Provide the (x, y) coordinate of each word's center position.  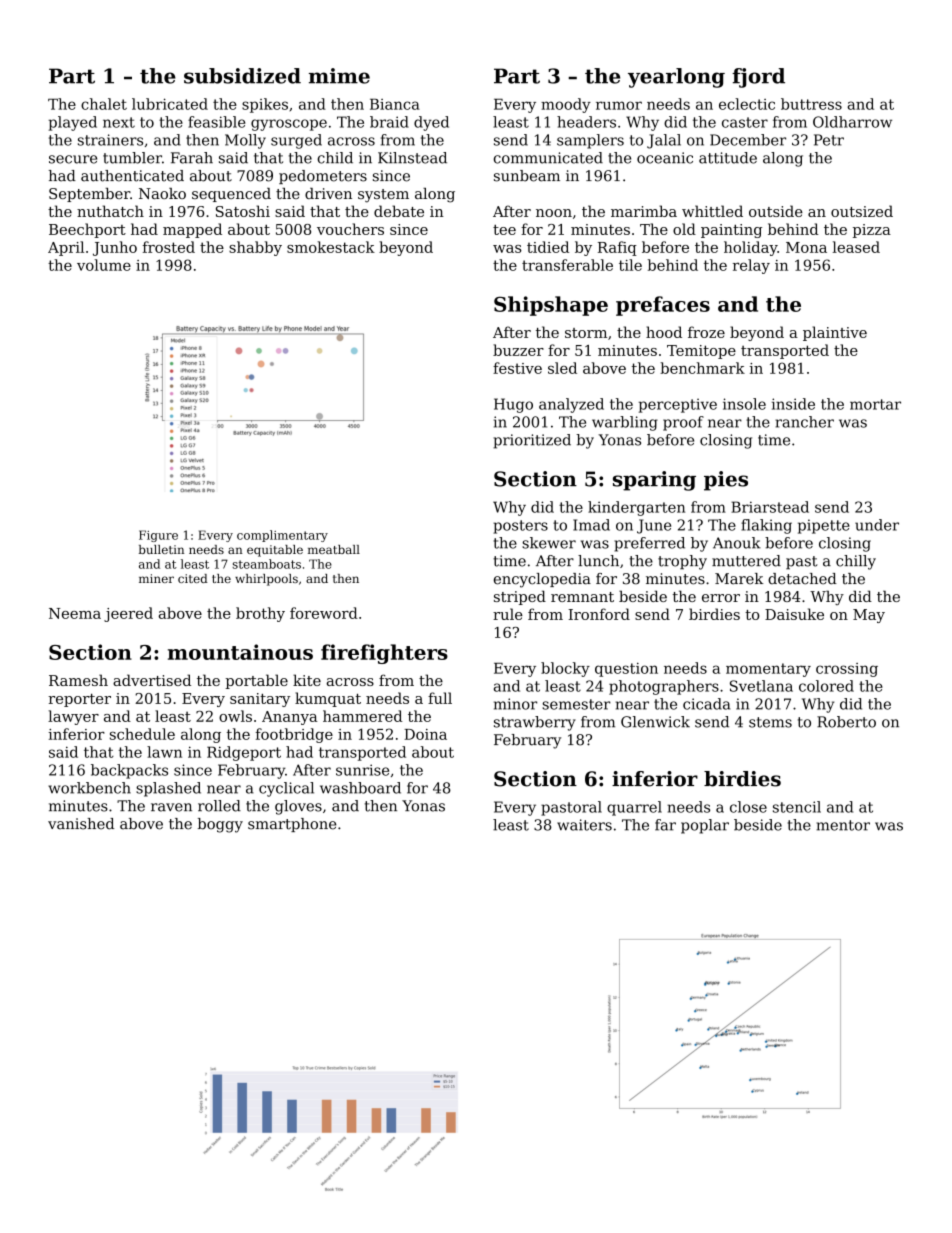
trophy (682, 562)
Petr (829, 140)
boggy (220, 825)
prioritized (532, 441)
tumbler (132, 158)
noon (554, 213)
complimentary (282, 536)
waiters (584, 825)
